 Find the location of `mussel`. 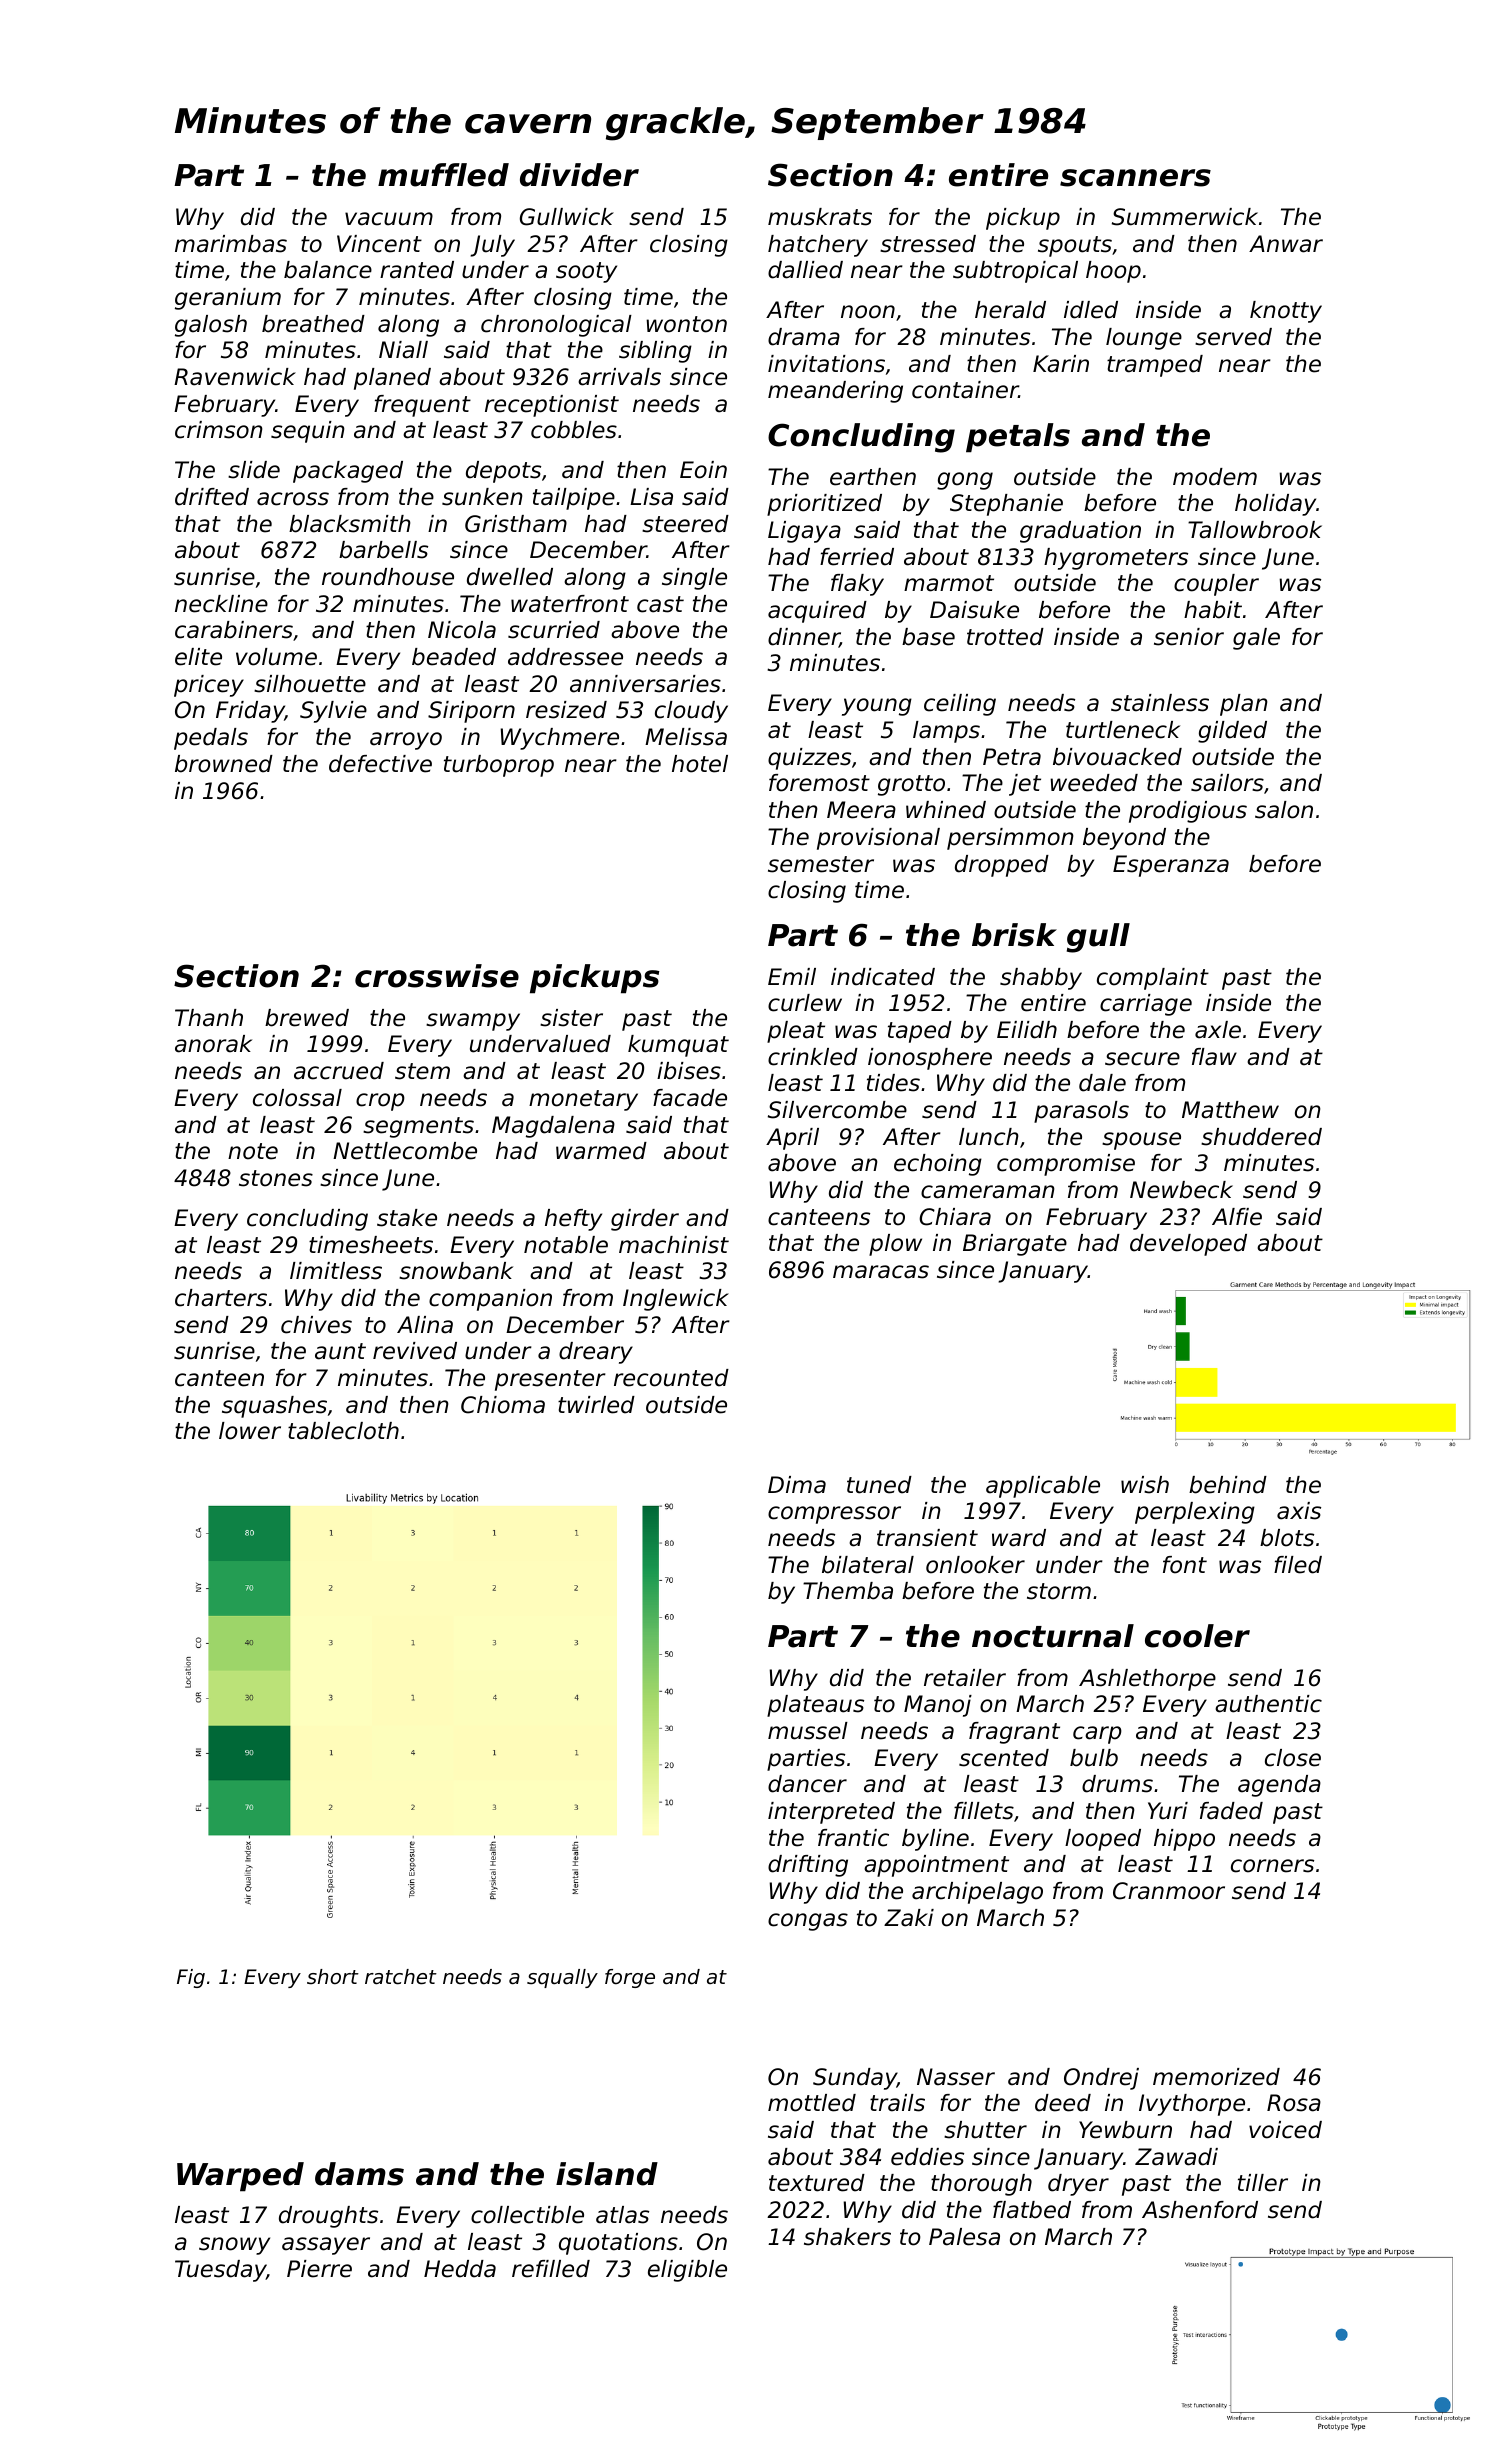

mussel is located at coordinates (808, 1731).
